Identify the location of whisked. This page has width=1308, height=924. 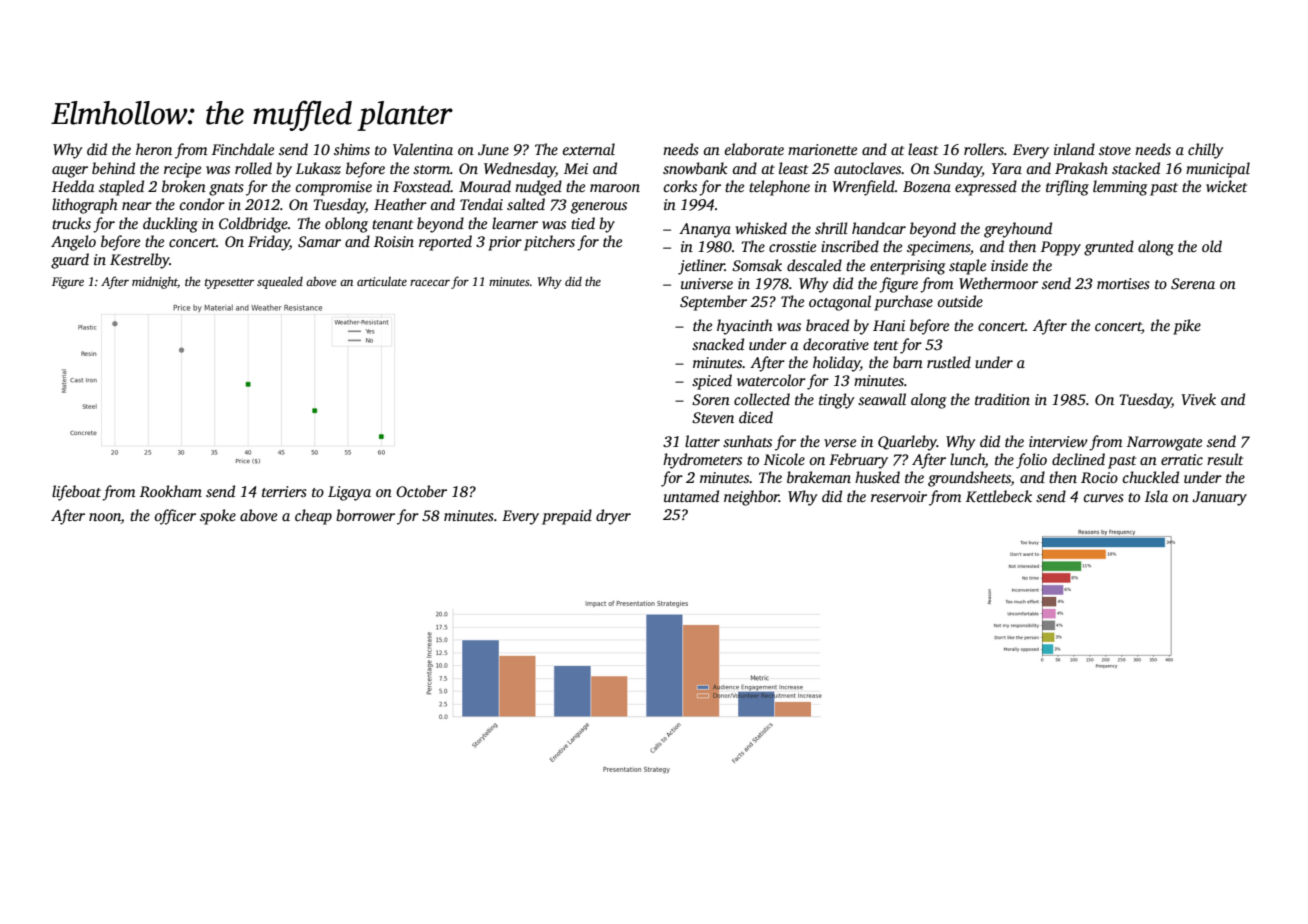
(761, 228).
